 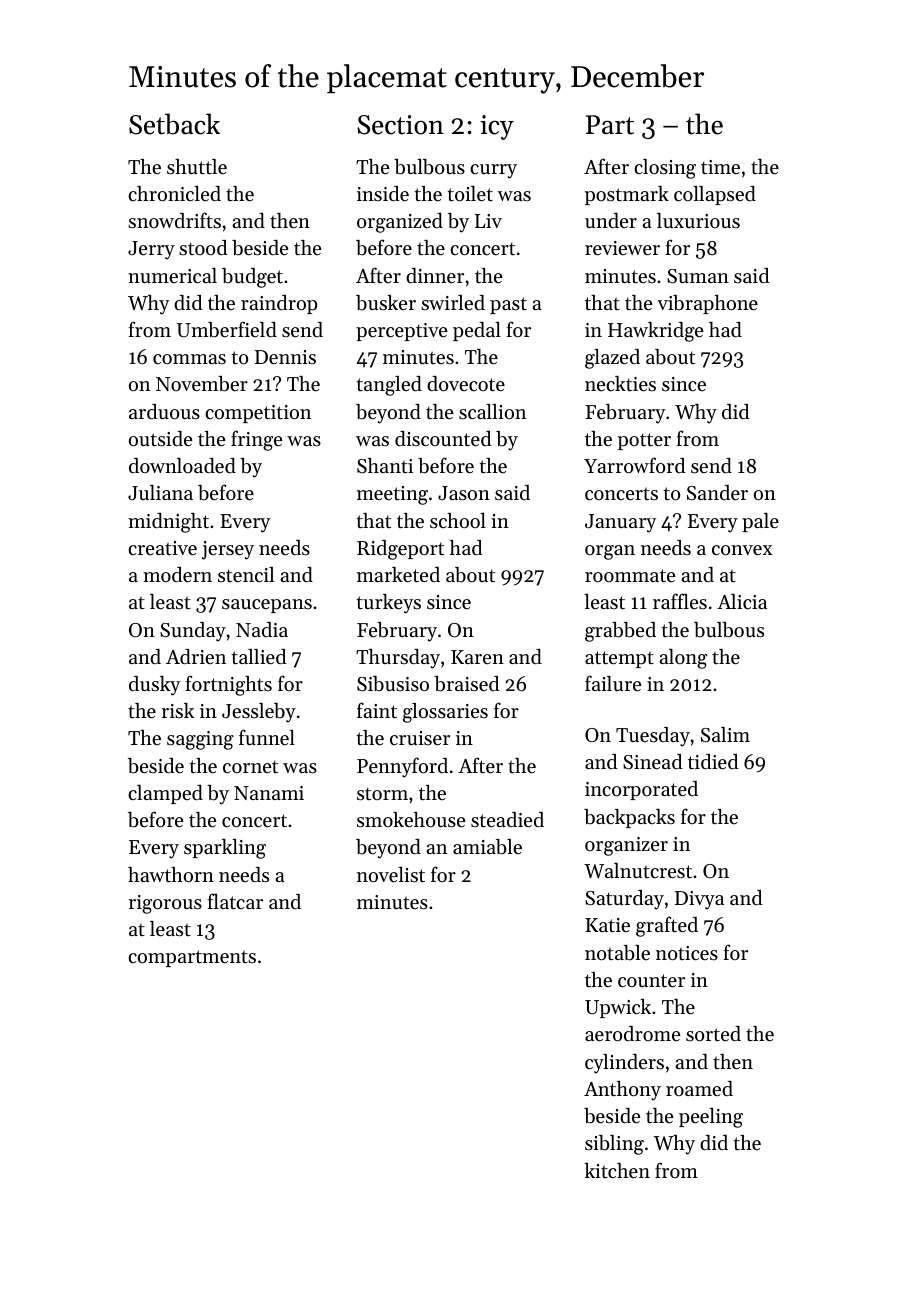 What do you see at coordinates (651, 981) in the document?
I see `counter` at bounding box center [651, 981].
